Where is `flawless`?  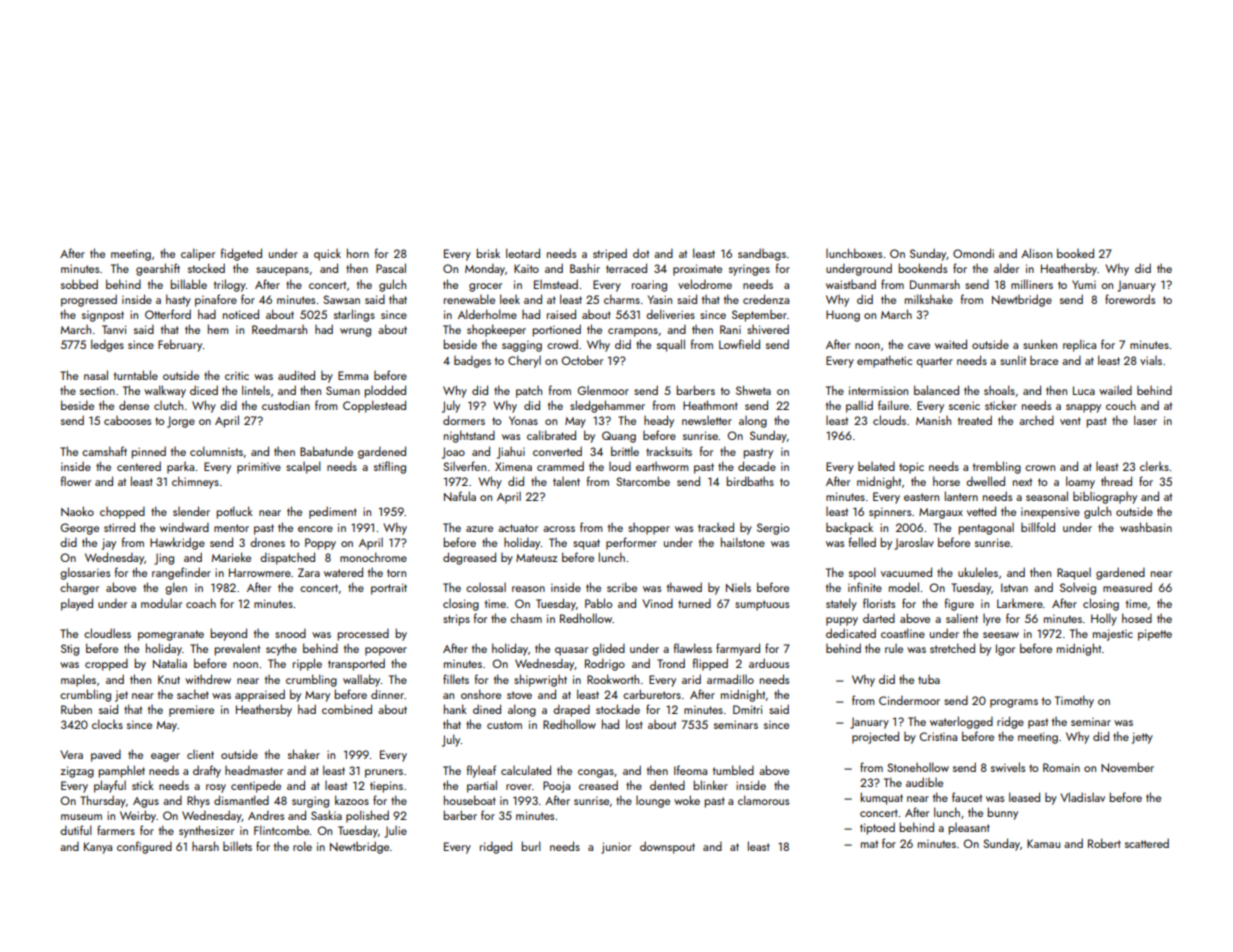
flawless is located at coordinates (693, 648).
